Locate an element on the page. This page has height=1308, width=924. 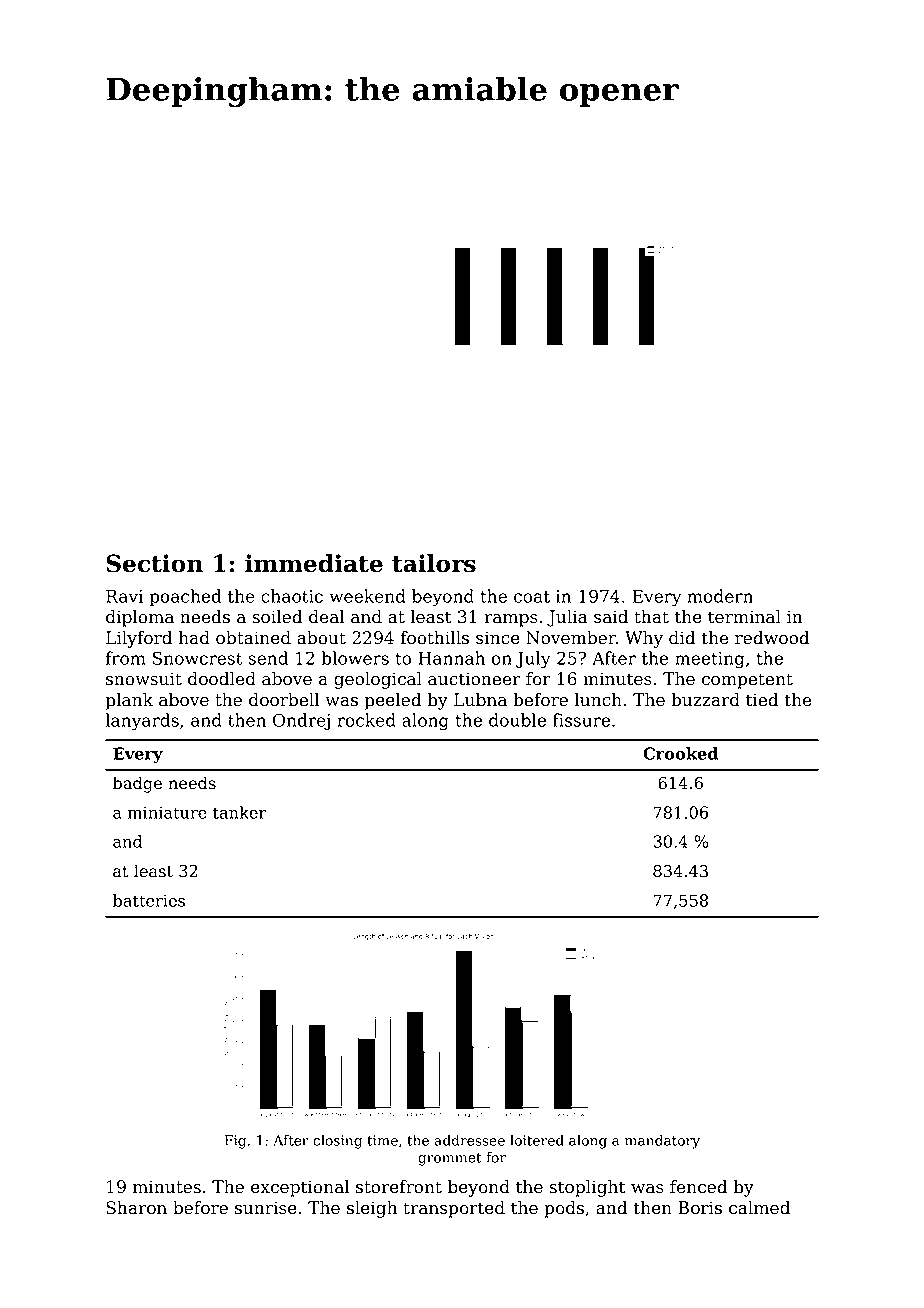
tied is located at coordinates (762, 700).
